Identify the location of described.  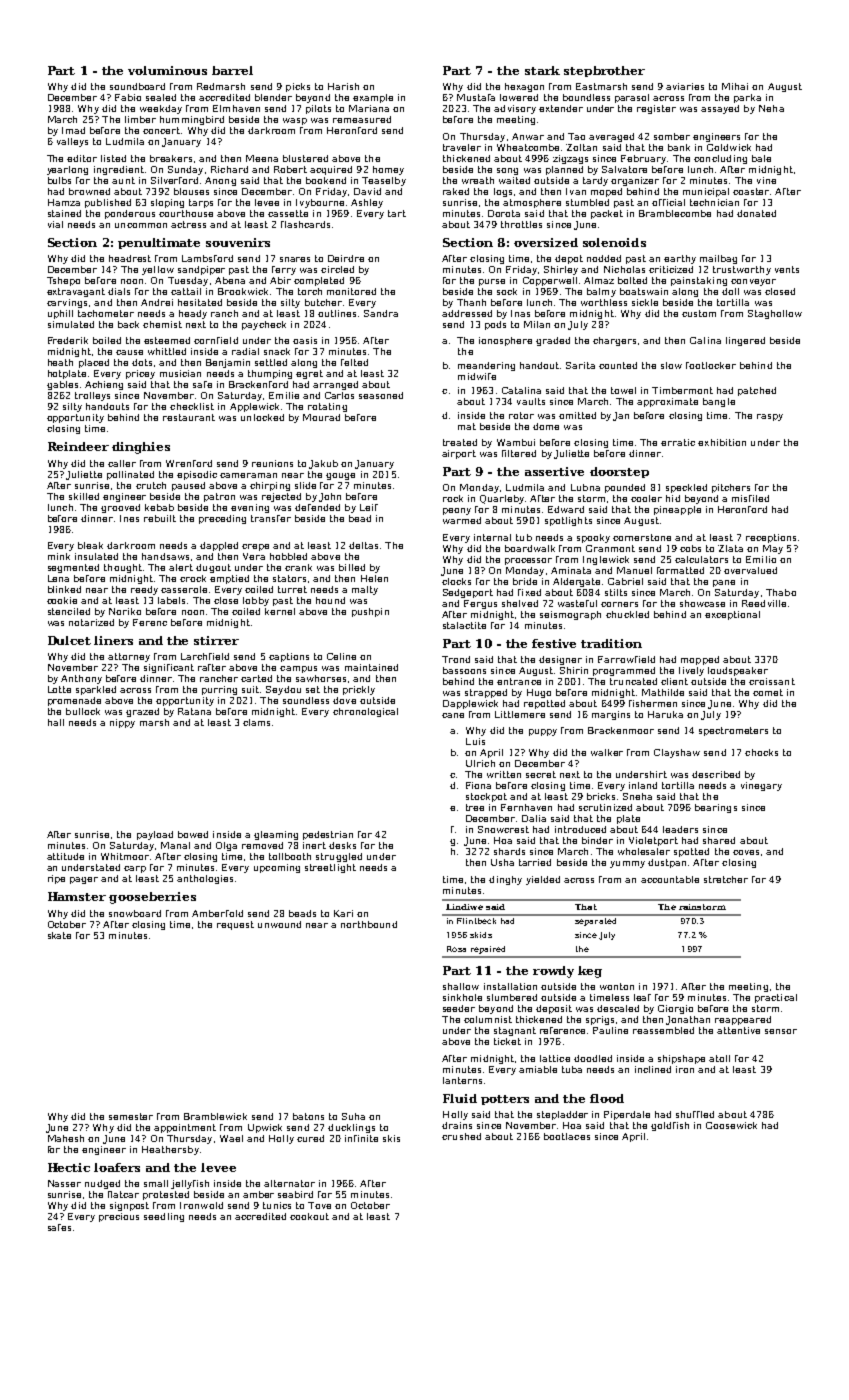
(716, 774).
